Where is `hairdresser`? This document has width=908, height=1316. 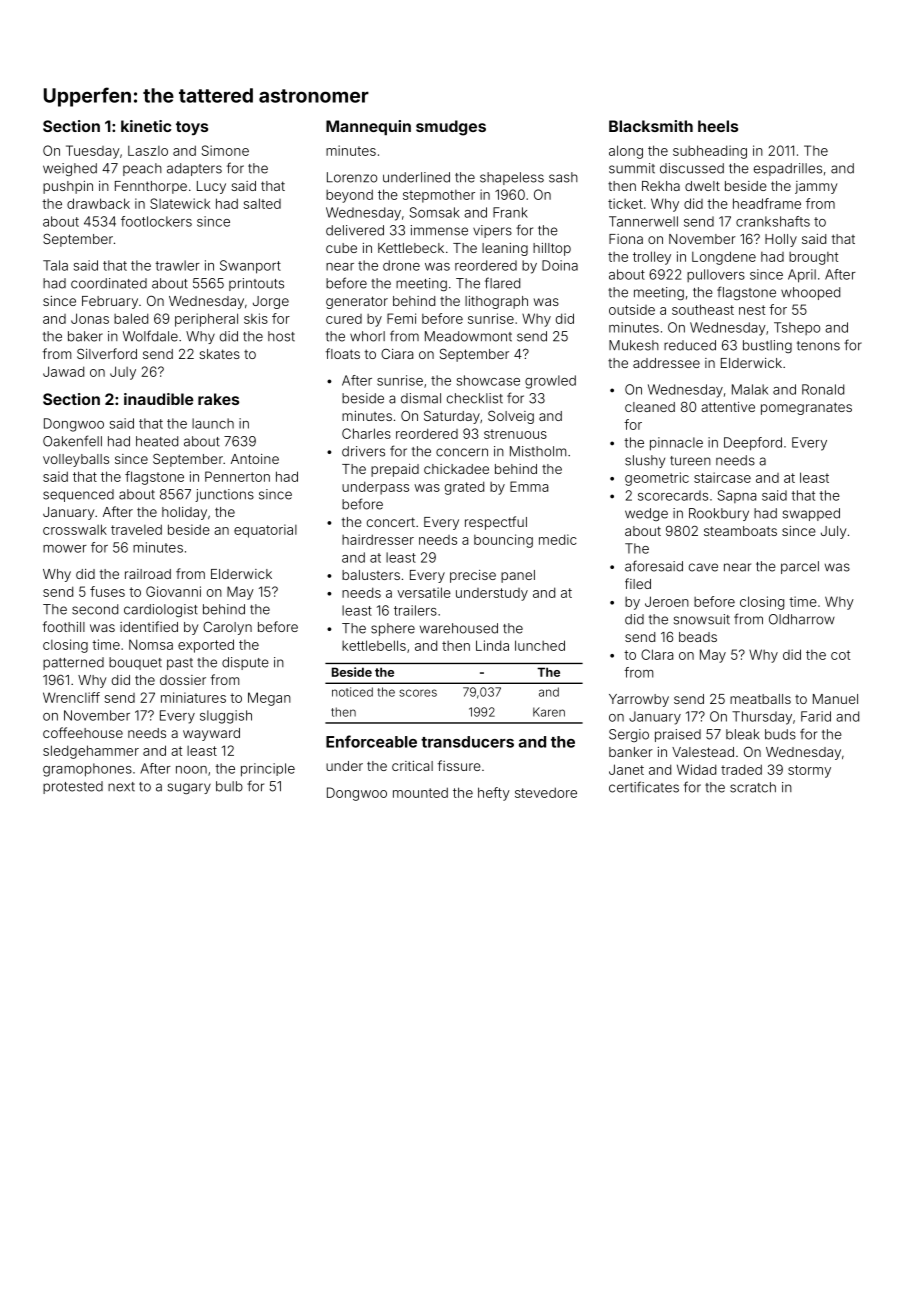 hairdresser is located at coordinates (378, 539).
